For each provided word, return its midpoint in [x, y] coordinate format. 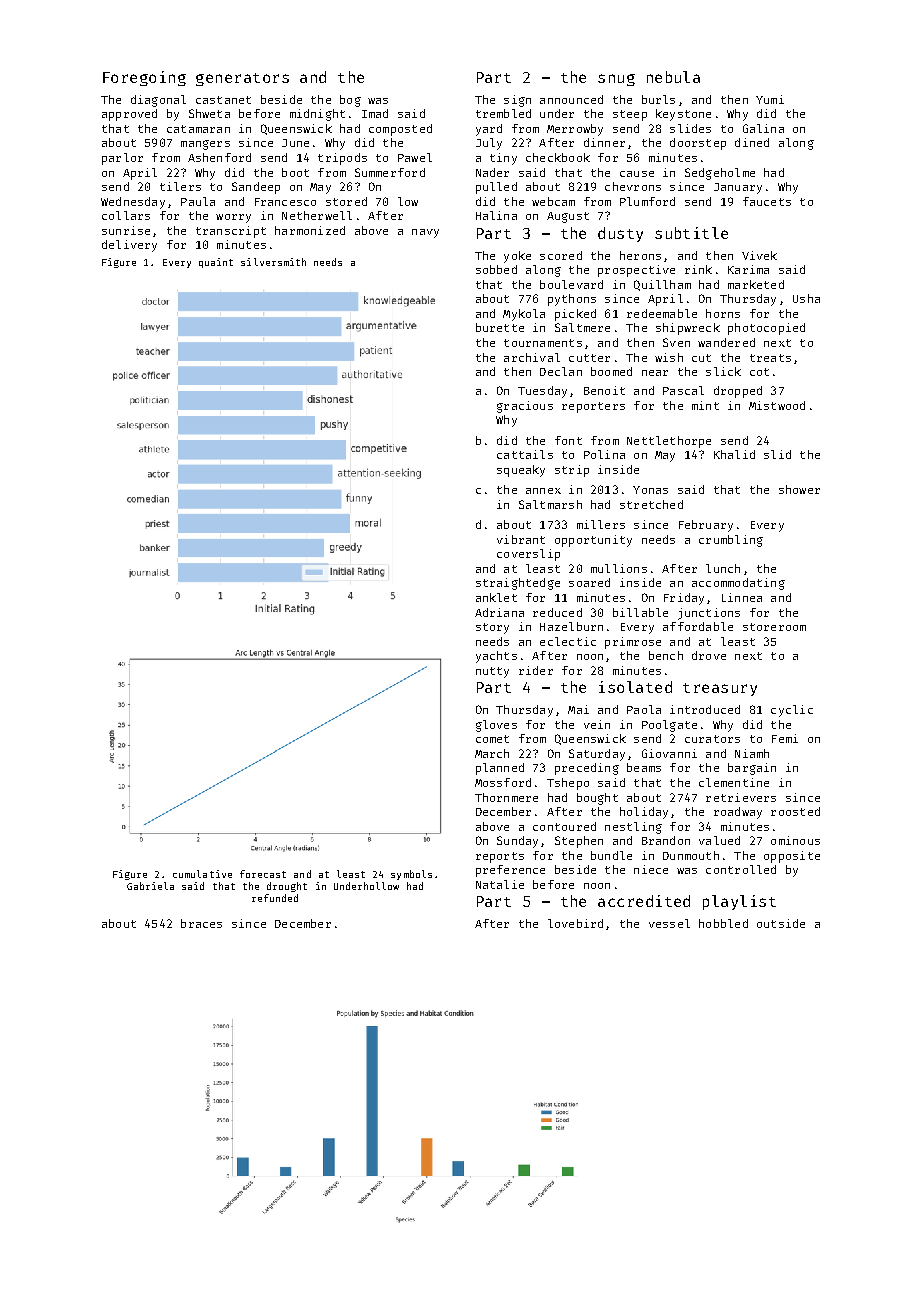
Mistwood [777, 405]
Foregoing [144, 78]
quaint [216, 263]
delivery [129, 246]
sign [517, 101]
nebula [673, 77]
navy [425, 233]
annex [543, 491]
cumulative [202, 874]
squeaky [521, 471]
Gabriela [150, 886]
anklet [496, 597]
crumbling [731, 541]
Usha [806, 298]
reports [500, 857]
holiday [644, 813]
